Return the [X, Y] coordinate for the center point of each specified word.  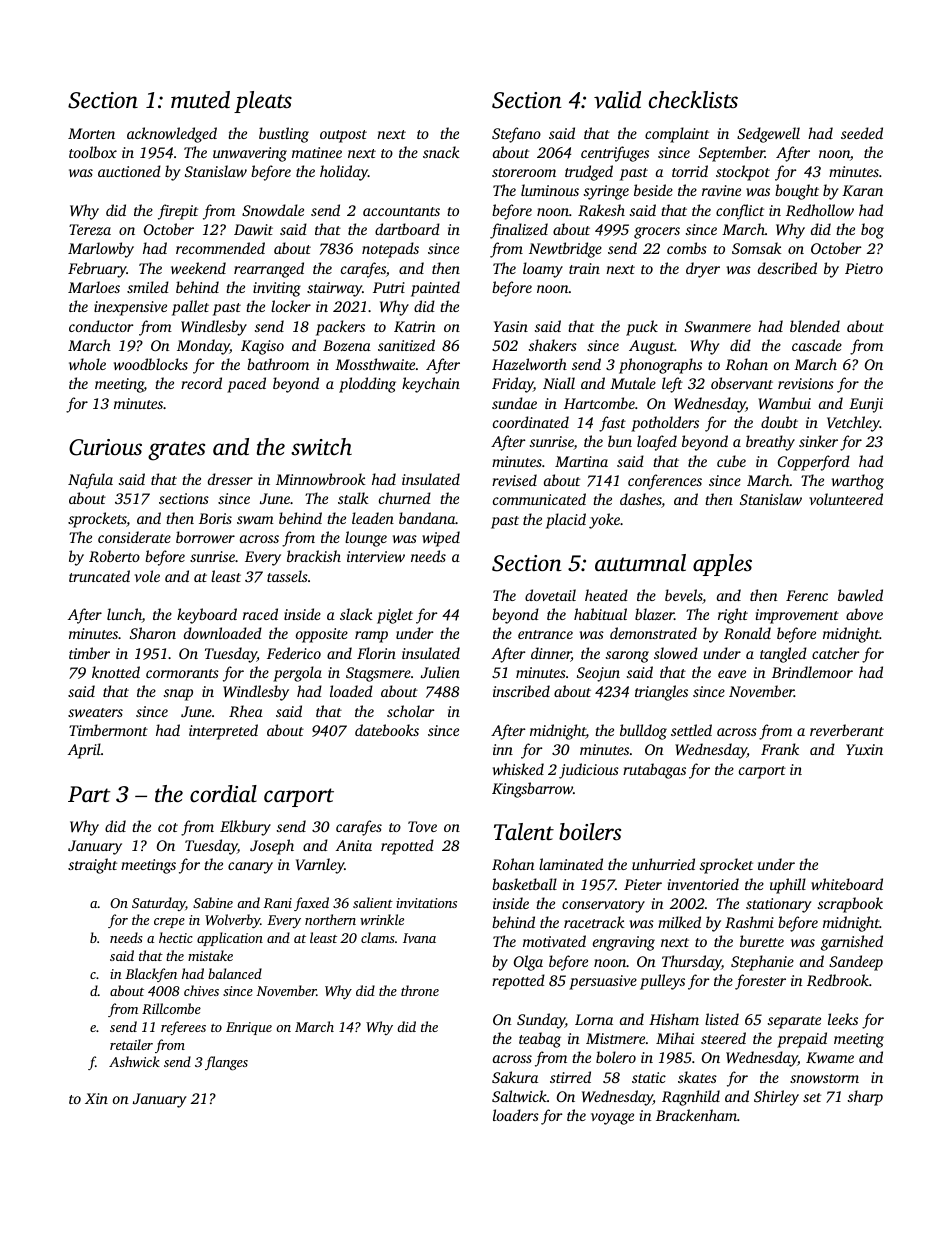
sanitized [406, 345]
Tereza [90, 229]
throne [420, 990]
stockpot [743, 173]
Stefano [516, 135]
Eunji [866, 405]
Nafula [90, 481]
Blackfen [151, 975]
